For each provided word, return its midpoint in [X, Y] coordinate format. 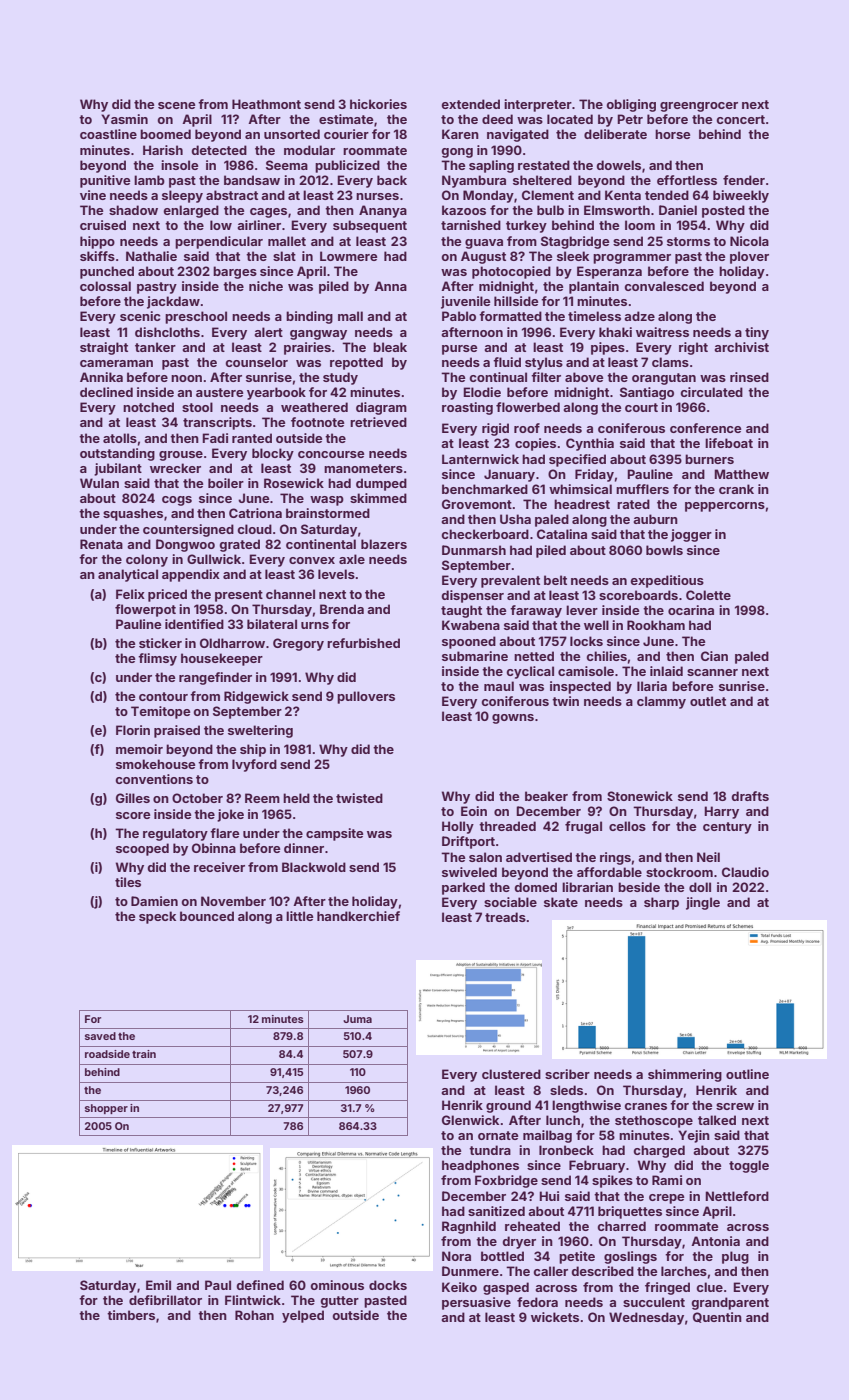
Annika [101, 377]
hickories [378, 104]
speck [157, 917]
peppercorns [725, 507]
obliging [631, 105]
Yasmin [124, 119]
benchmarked [485, 489]
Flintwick [253, 1300]
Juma [357, 1019]
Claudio [745, 872]
